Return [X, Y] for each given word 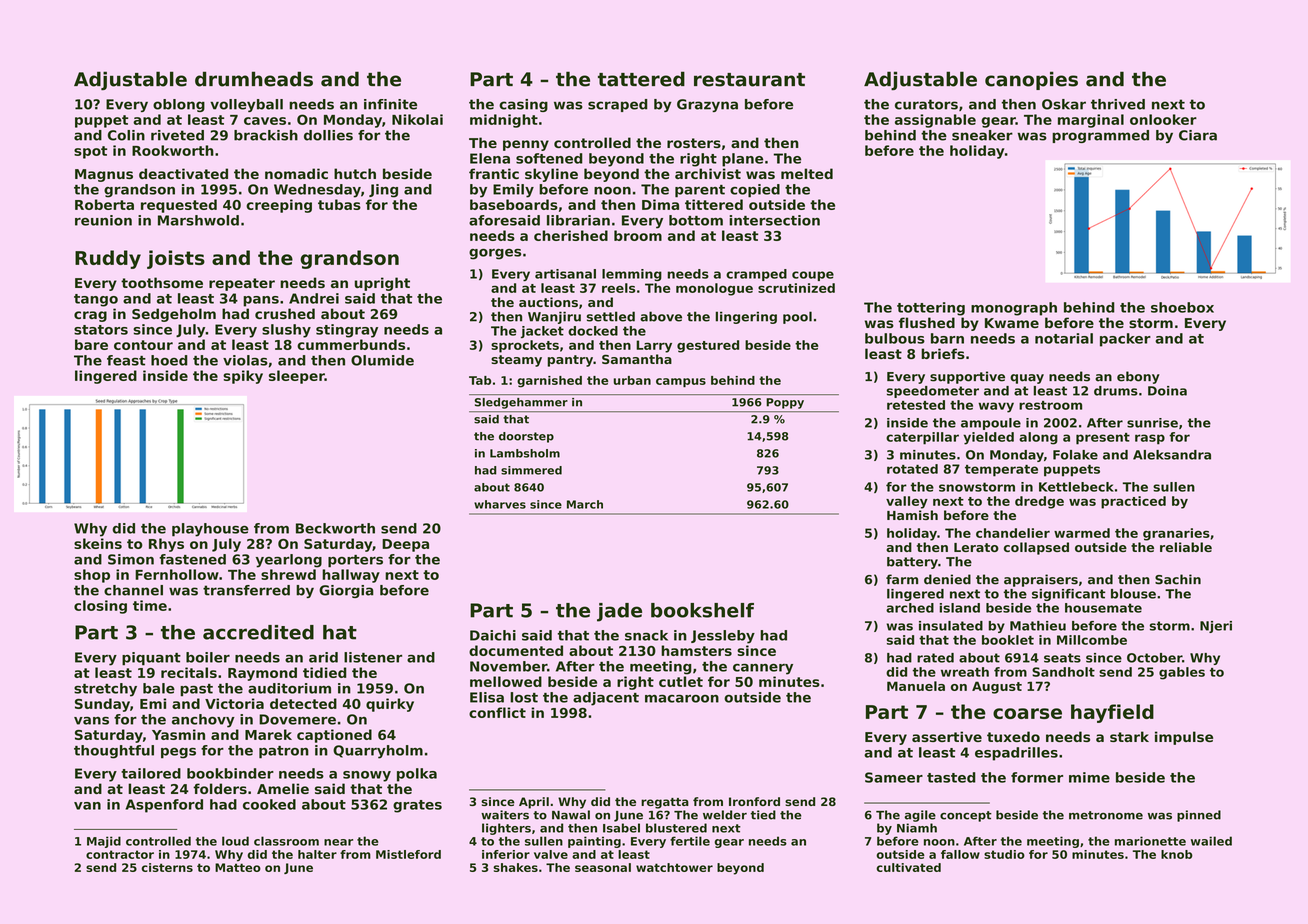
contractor [120, 854]
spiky [243, 377]
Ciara [1198, 135]
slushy [286, 331]
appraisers [1041, 580]
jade [619, 612]
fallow [960, 854]
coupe [813, 276]
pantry [570, 361]
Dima [660, 204]
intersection [774, 220]
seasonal [603, 867]
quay [1027, 379]
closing [100, 607]
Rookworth [173, 150]
